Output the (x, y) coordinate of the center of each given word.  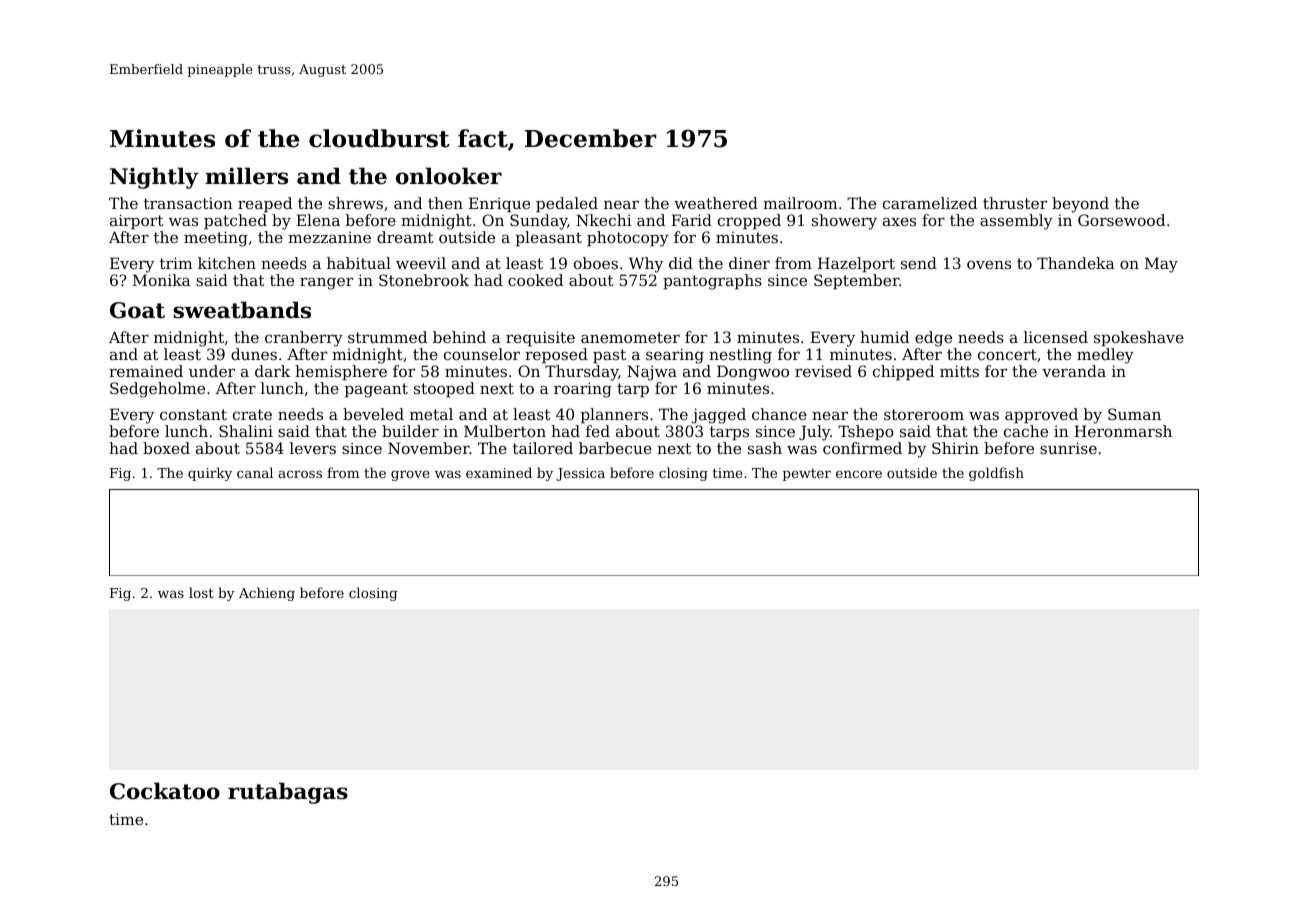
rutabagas (288, 793)
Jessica (580, 474)
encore (859, 474)
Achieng (267, 594)
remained (146, 371)
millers (246, 176)
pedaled (567, 204)
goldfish (996, 474)
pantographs (712, 282)
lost (201, 592)
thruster (1015, 203)
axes (899, 221)
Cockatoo (165, 791)
